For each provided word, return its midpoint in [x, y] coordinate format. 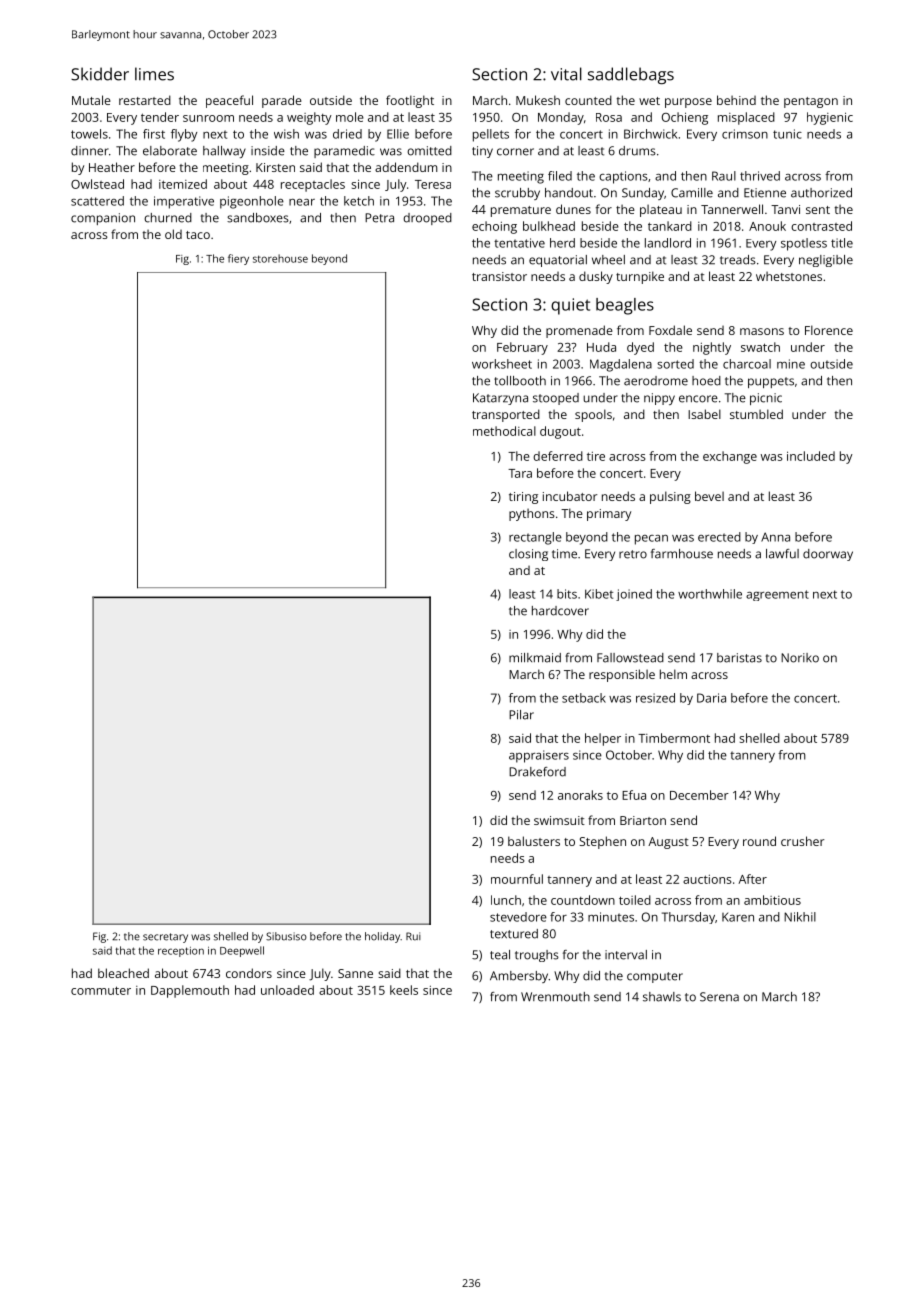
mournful [517, 879]
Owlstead [97, 184]
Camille [692, 193]
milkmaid [535, 658]
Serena [719, 997]
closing [528, 555]
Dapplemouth [190, 991]
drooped [427, 219]
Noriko [800, 658]
